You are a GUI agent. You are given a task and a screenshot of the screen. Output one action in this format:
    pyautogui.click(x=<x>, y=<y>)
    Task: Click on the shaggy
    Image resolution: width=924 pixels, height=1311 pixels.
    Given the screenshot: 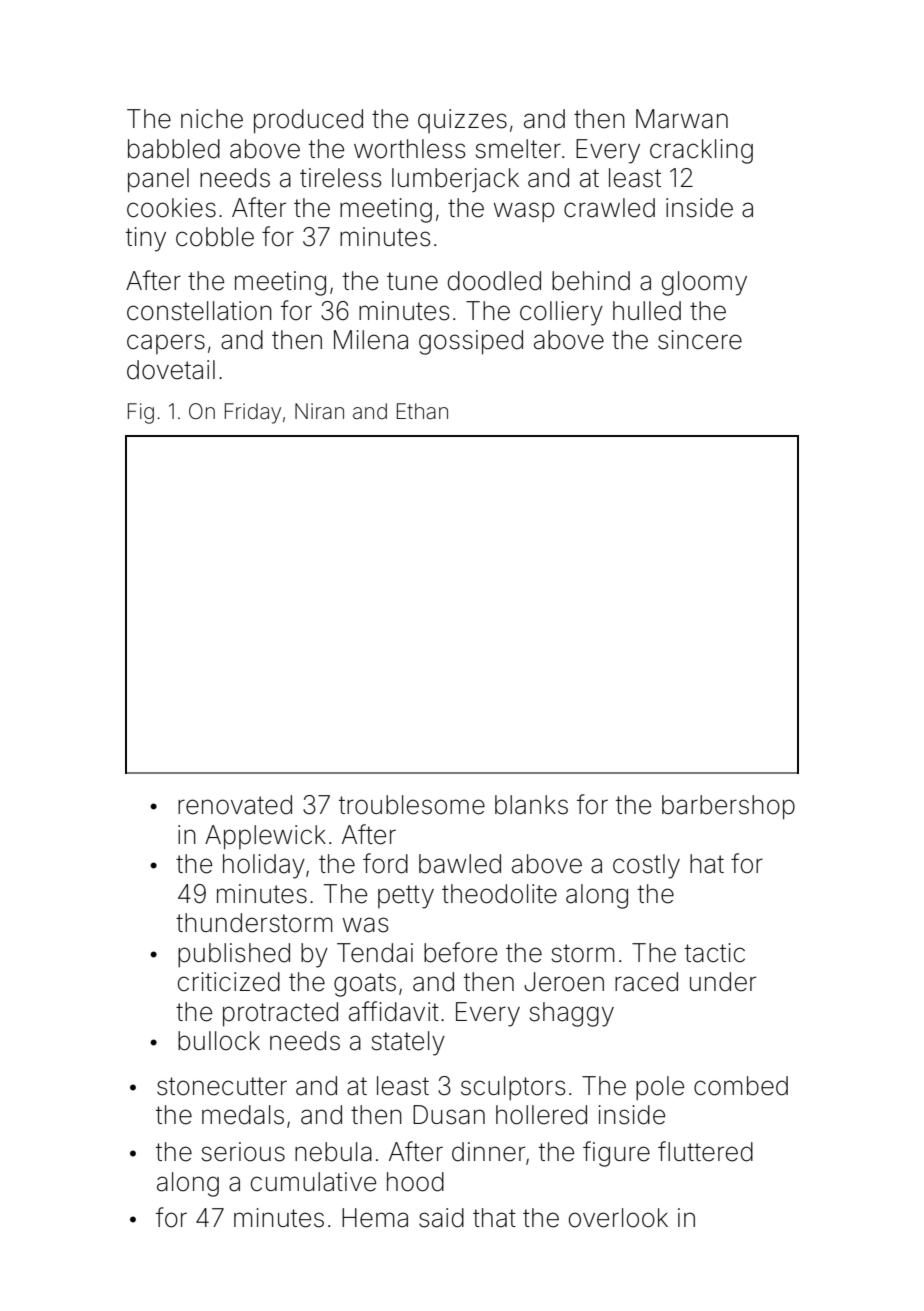 What is the action you would take?
    pyautogui.click(x=572, y=1014)
